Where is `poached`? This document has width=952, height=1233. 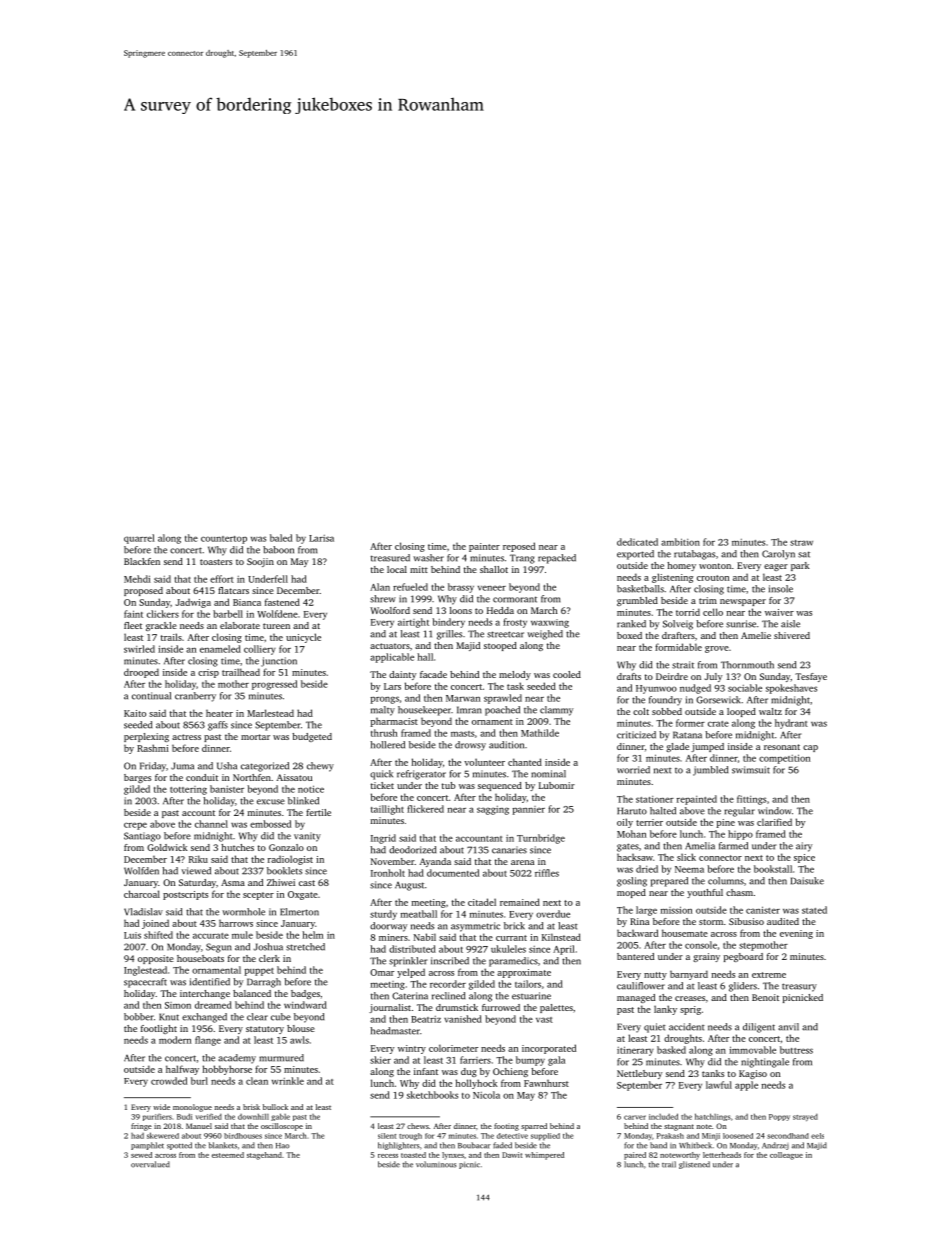 poached is located at coordinates (502, 711).
